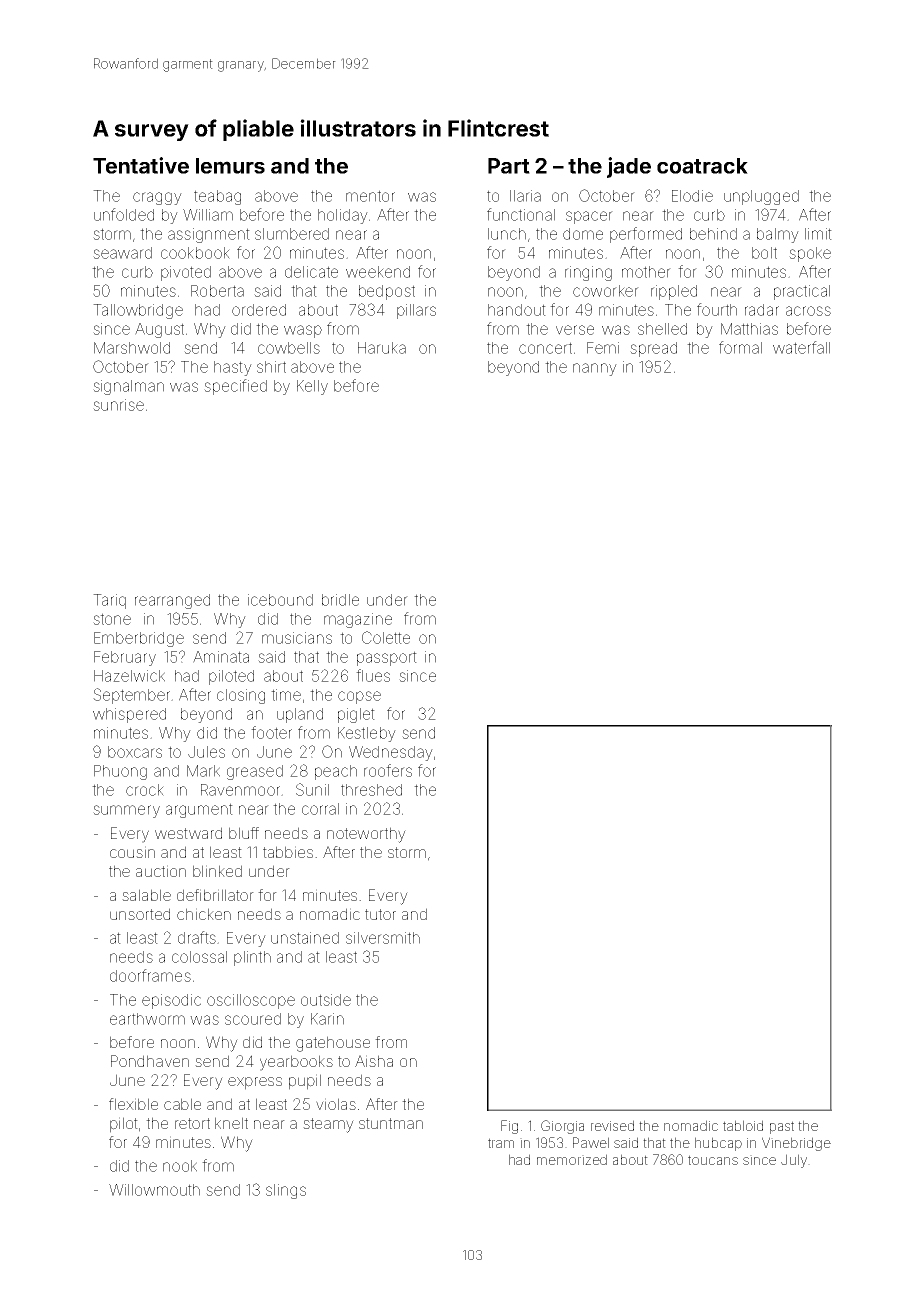  What do you see at coordinates (572, 1159) in the screenshot?
I see `memorized` at bounding box center [572, 1159].
